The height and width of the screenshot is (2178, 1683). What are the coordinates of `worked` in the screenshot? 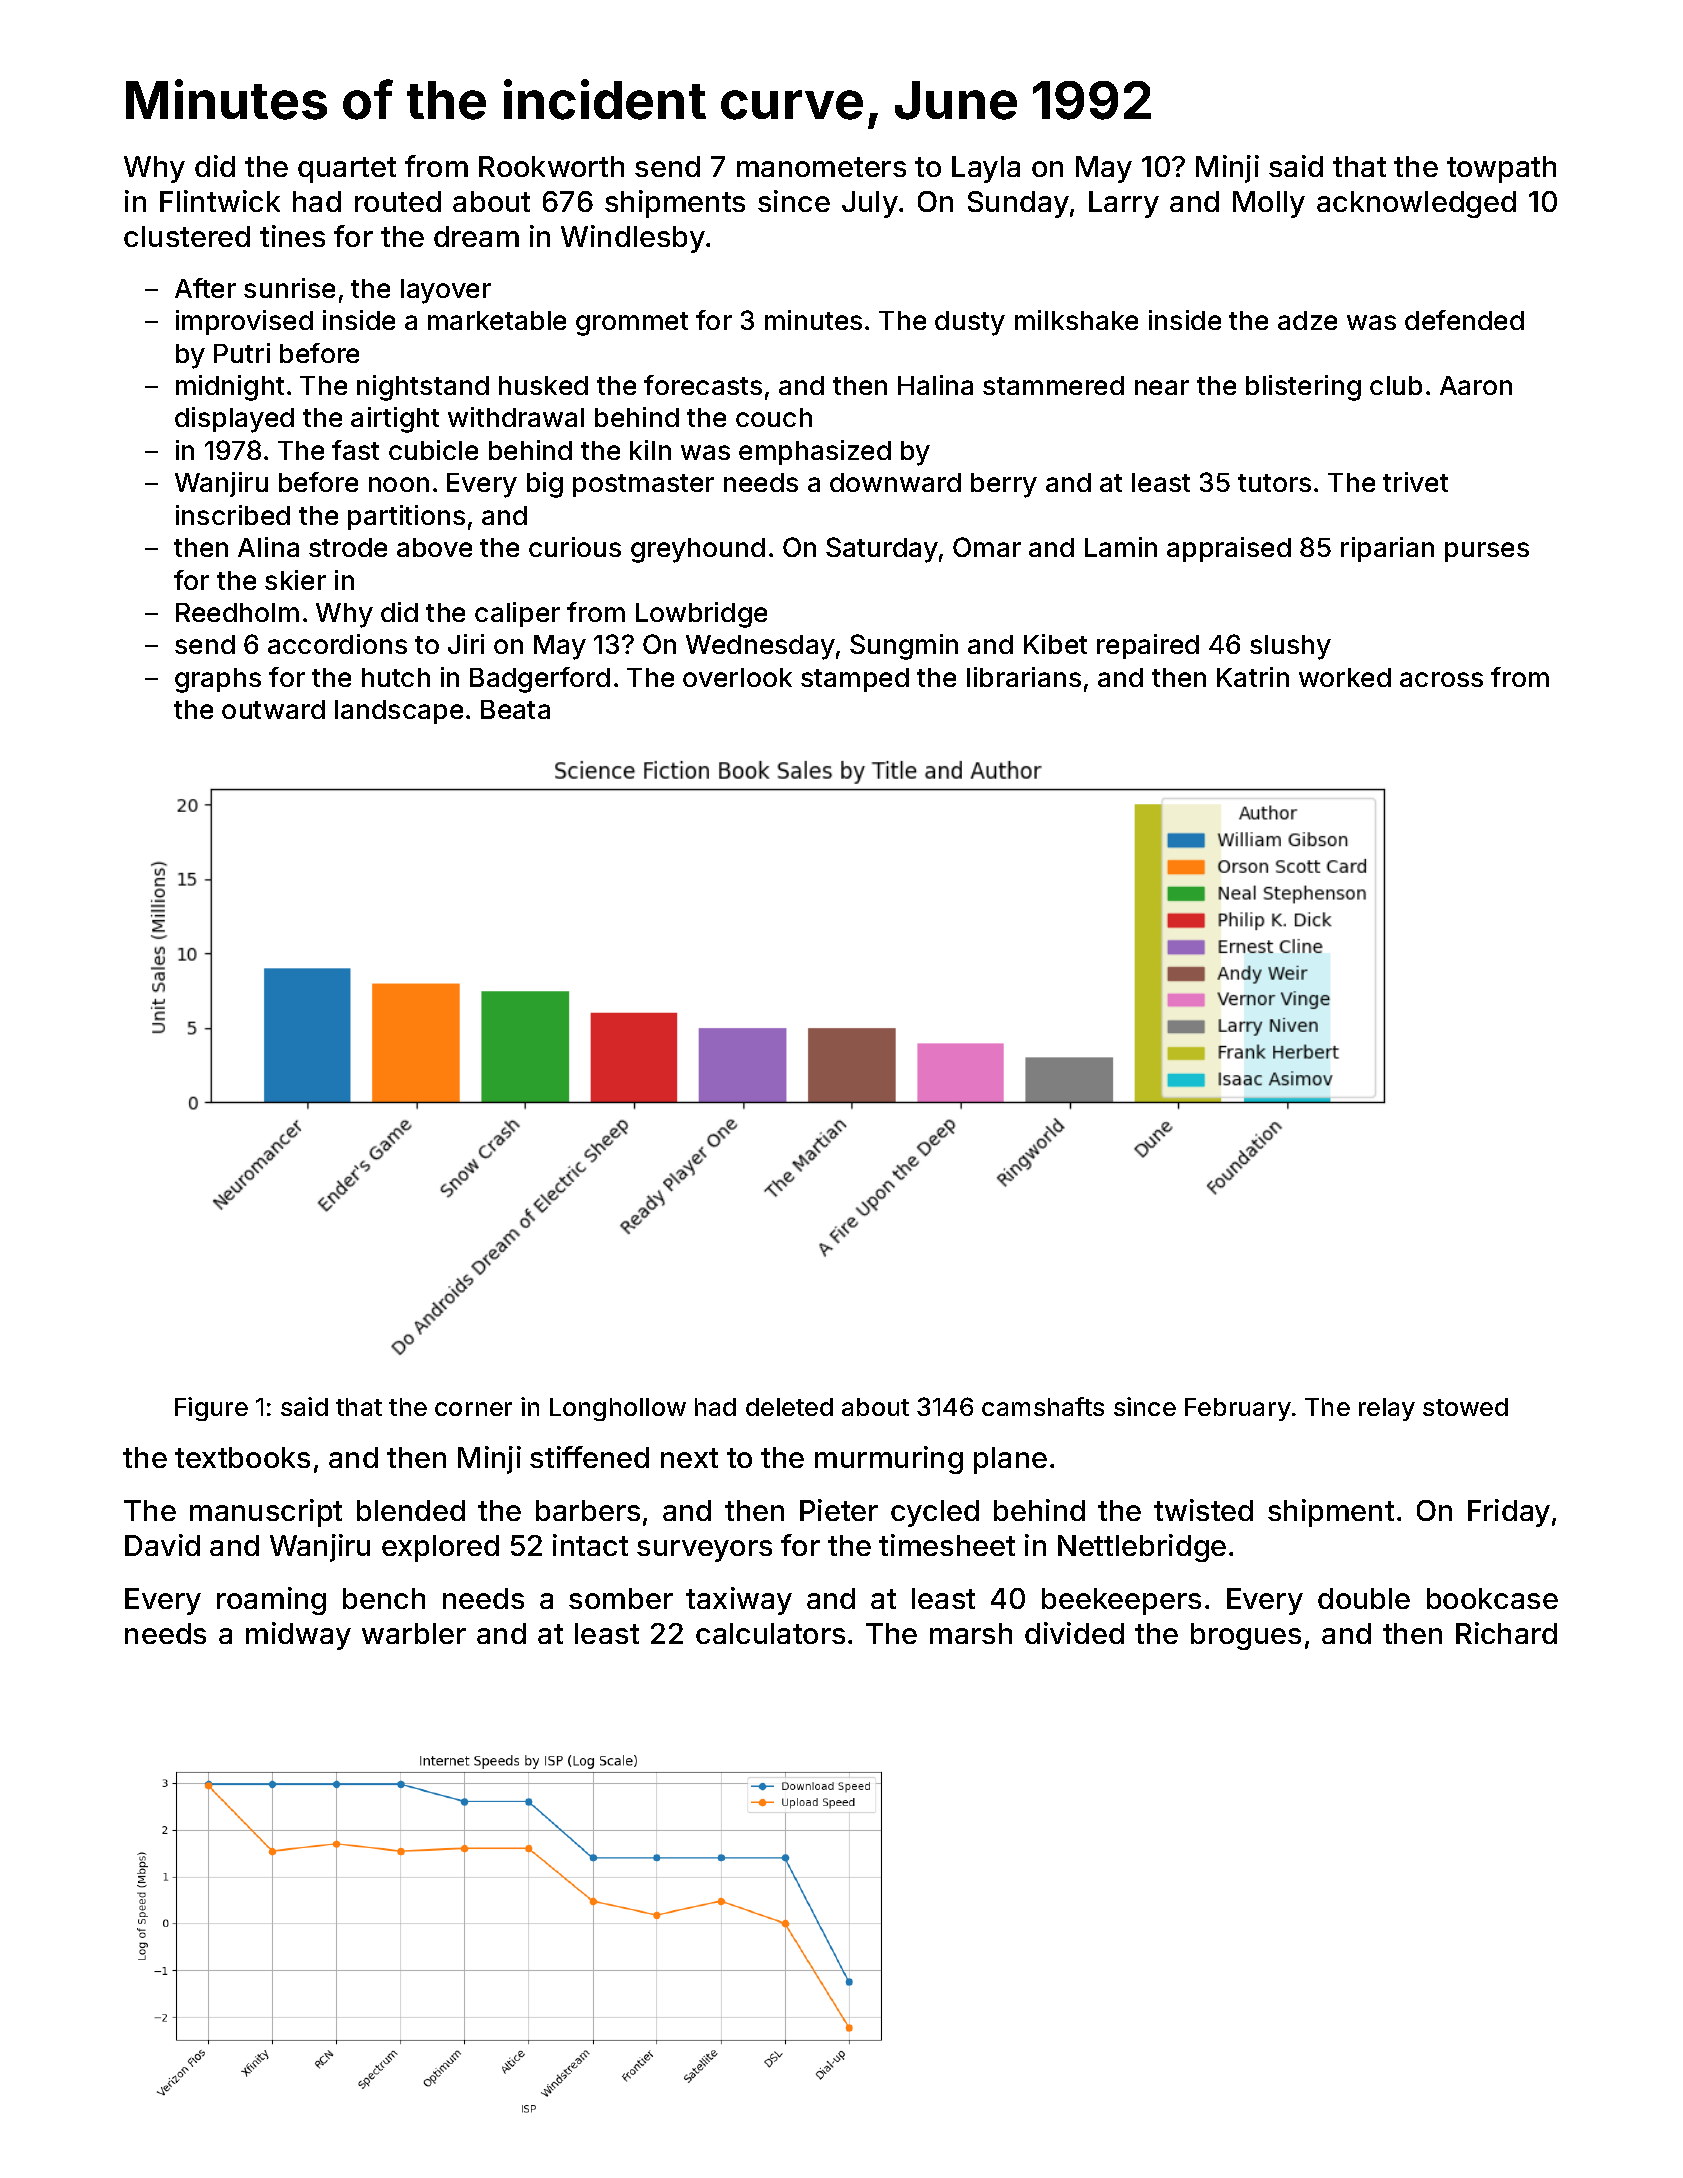 It's located at (1345, 677).
